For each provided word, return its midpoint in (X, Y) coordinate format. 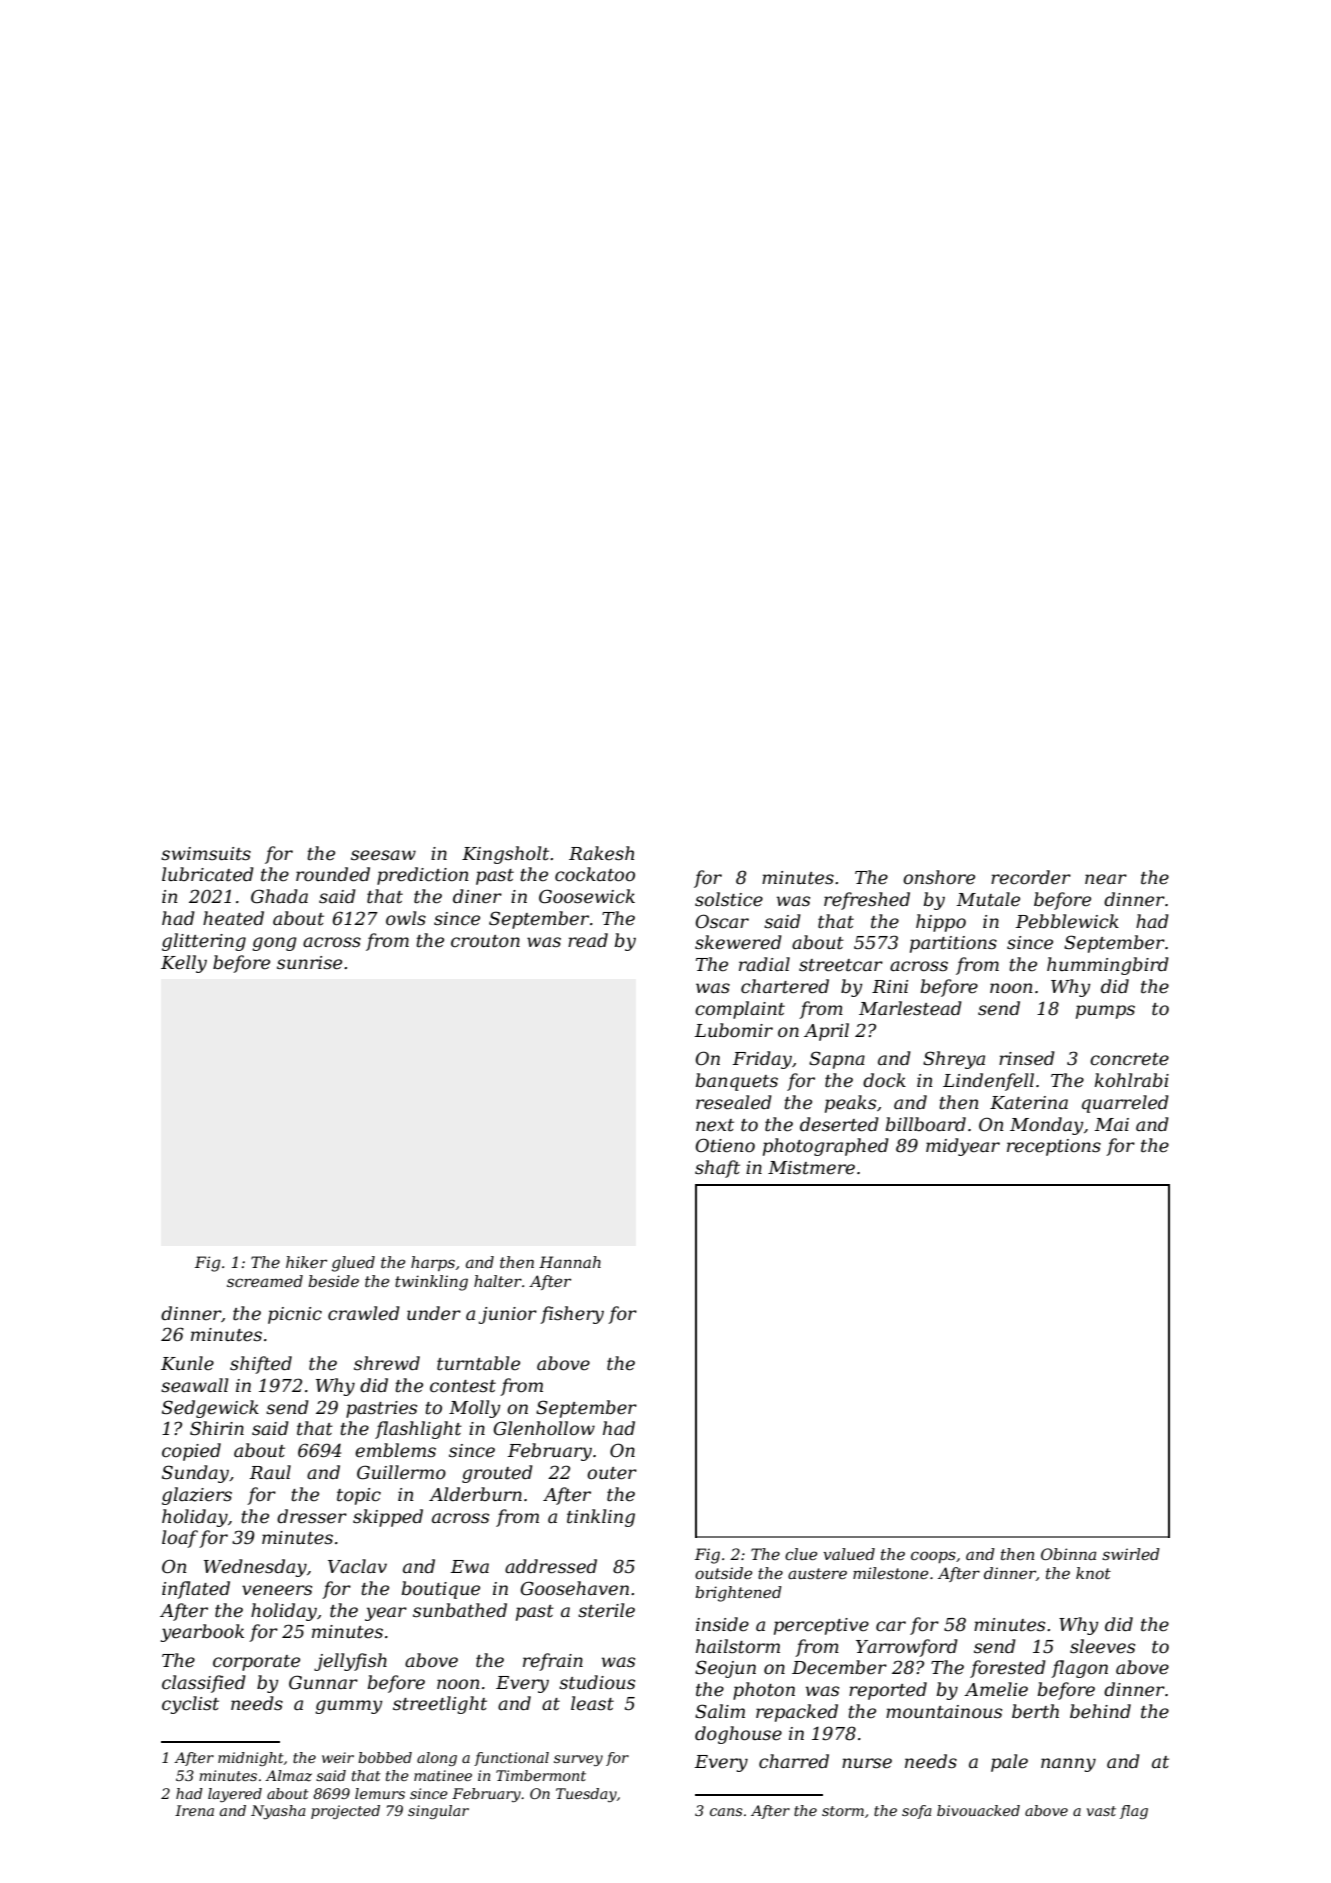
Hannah (570, 1262)
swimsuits (206, 854)
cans (726, 1812)
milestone (890, 1573)
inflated (196, 1590)
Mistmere (811, 1168)
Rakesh (601, 853)
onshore (939, 877)
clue (801, 1554)
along (437, 1759)
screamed (265, 1281)
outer (612, 1473)
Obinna (1068, 1554)
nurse (867, 1763)
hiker (306, 1262)
